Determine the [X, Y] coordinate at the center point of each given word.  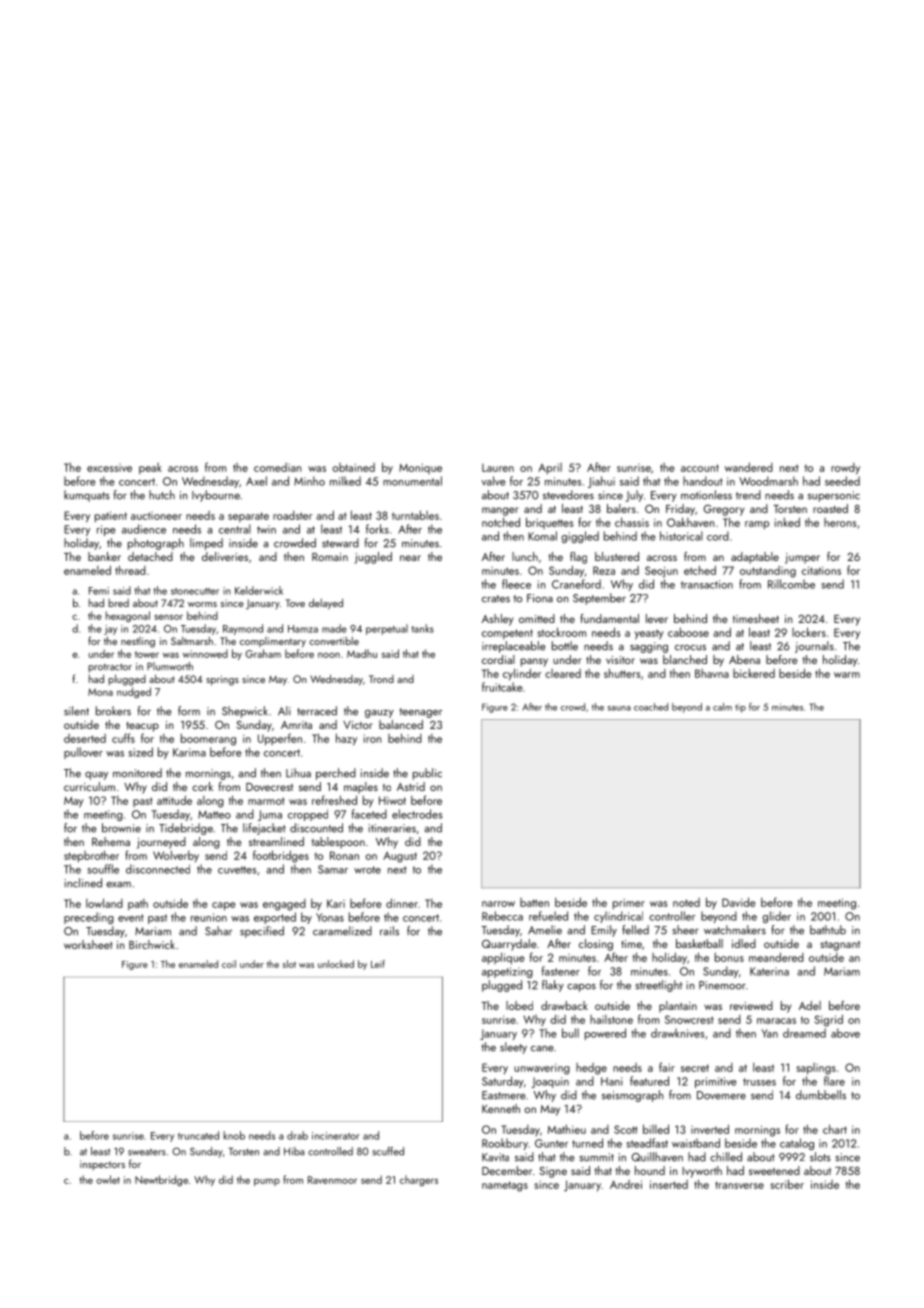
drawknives [677, 1033]
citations [821, 570]
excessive [109, 468]
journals [814, 647]
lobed [519, 1005]
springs [222, 680]
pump [267, 1182]
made [334, 628]
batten [534, 902]
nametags [505, 1186]
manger [500, 511]
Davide [739, 902]
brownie [121, 828]
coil [229, 964]
